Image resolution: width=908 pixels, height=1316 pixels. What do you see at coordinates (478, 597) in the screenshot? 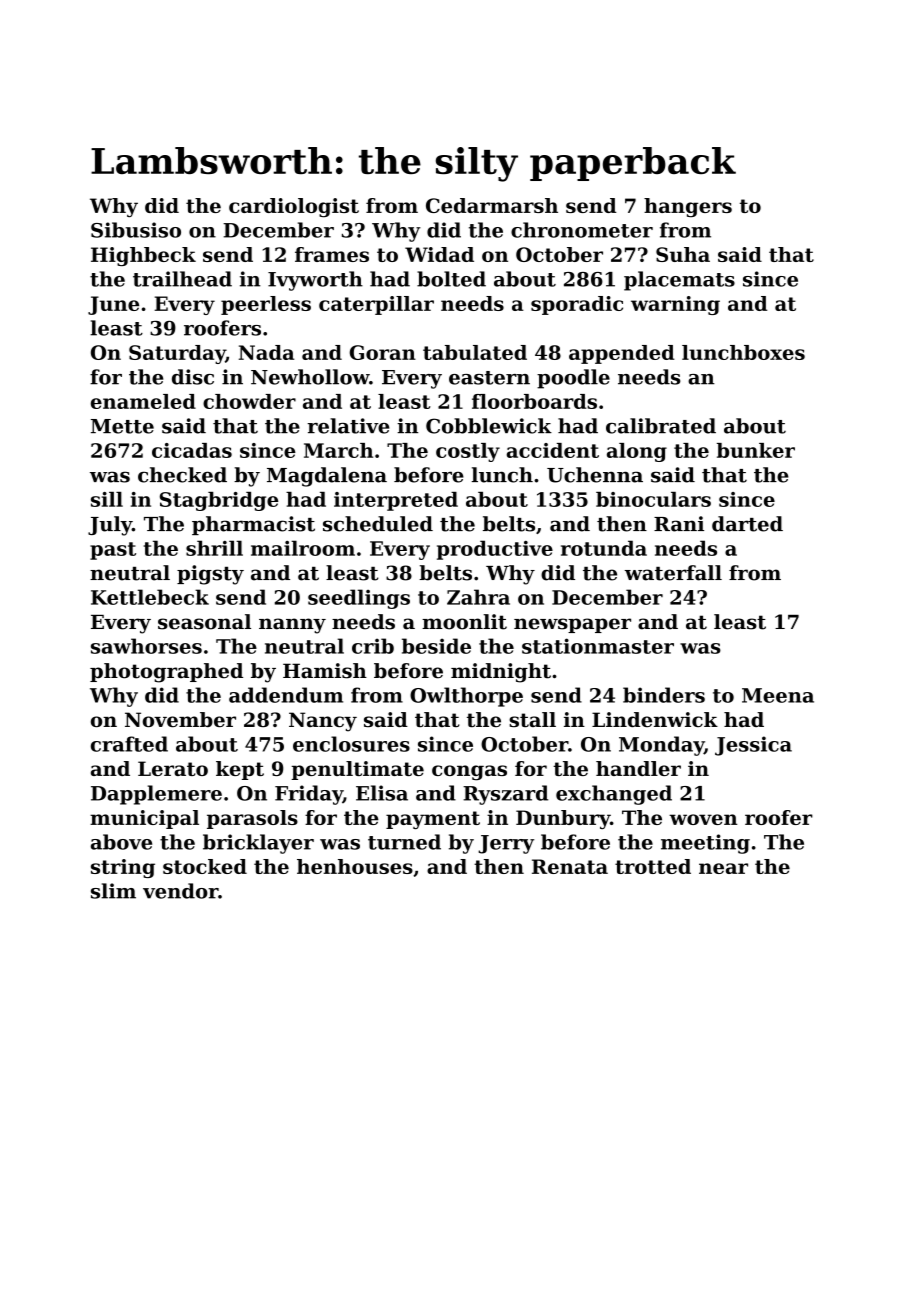
I see `Zahra` at bounding box center [478, 597].
